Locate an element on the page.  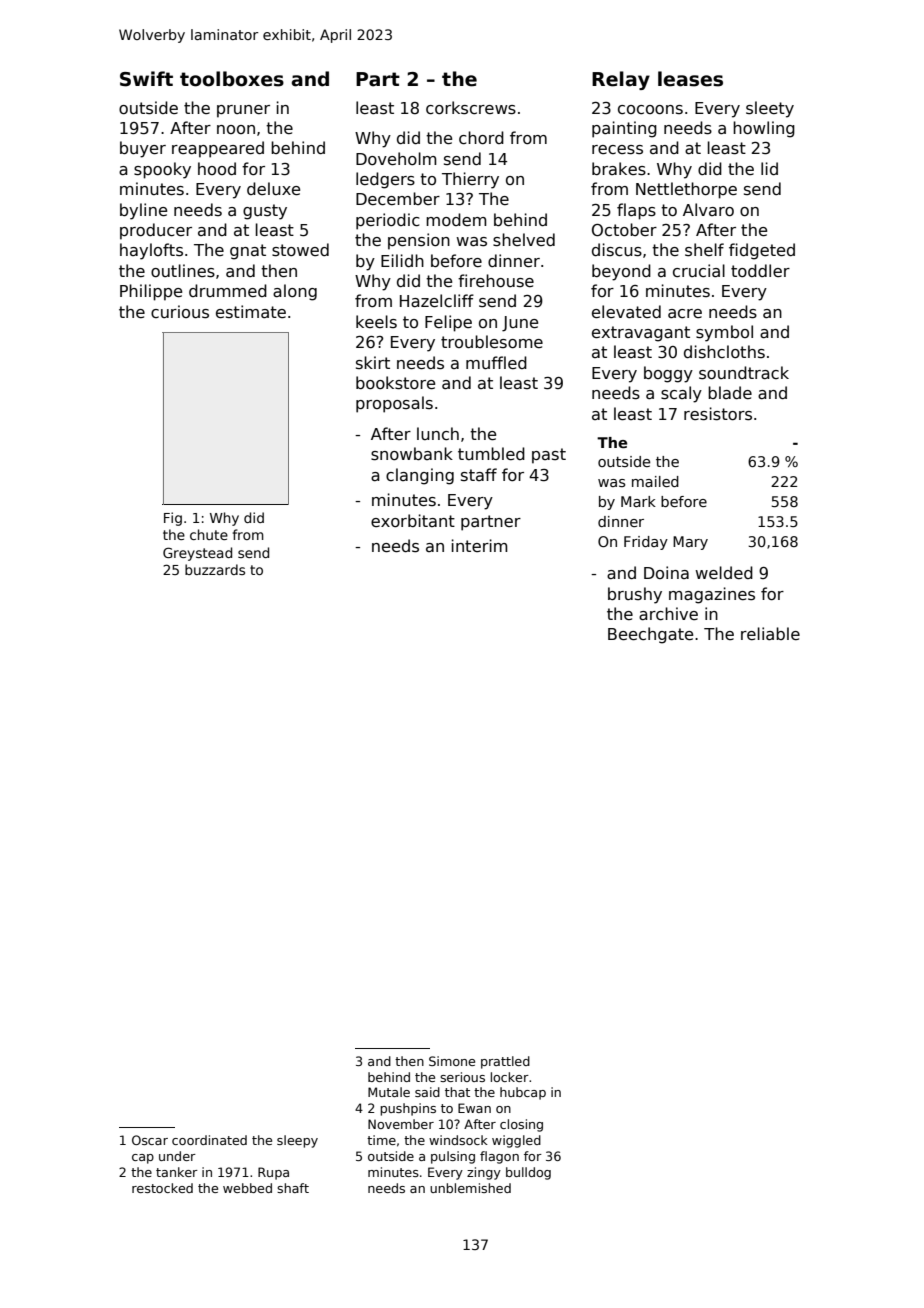
scaly is located at coordinates (681, 394).
